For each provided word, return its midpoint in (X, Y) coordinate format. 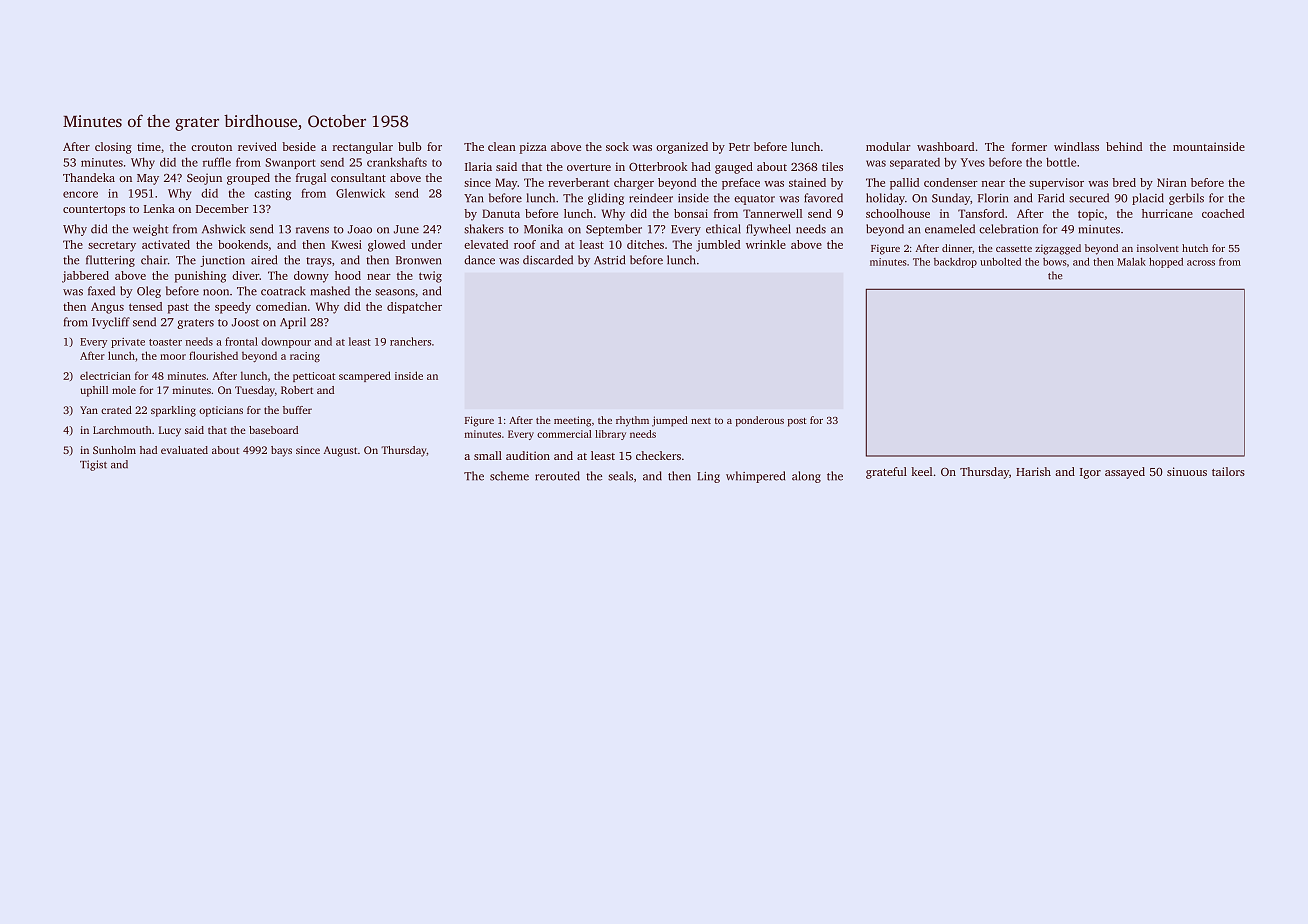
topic (1091, 215)
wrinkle (766, 244)
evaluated (184, 450)
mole (124, 390)
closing (113, 148)
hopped (1166, 263)
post (797, 422)
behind (1124, 146)
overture (589, 167)
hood (348, 275)
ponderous (760, 421)
